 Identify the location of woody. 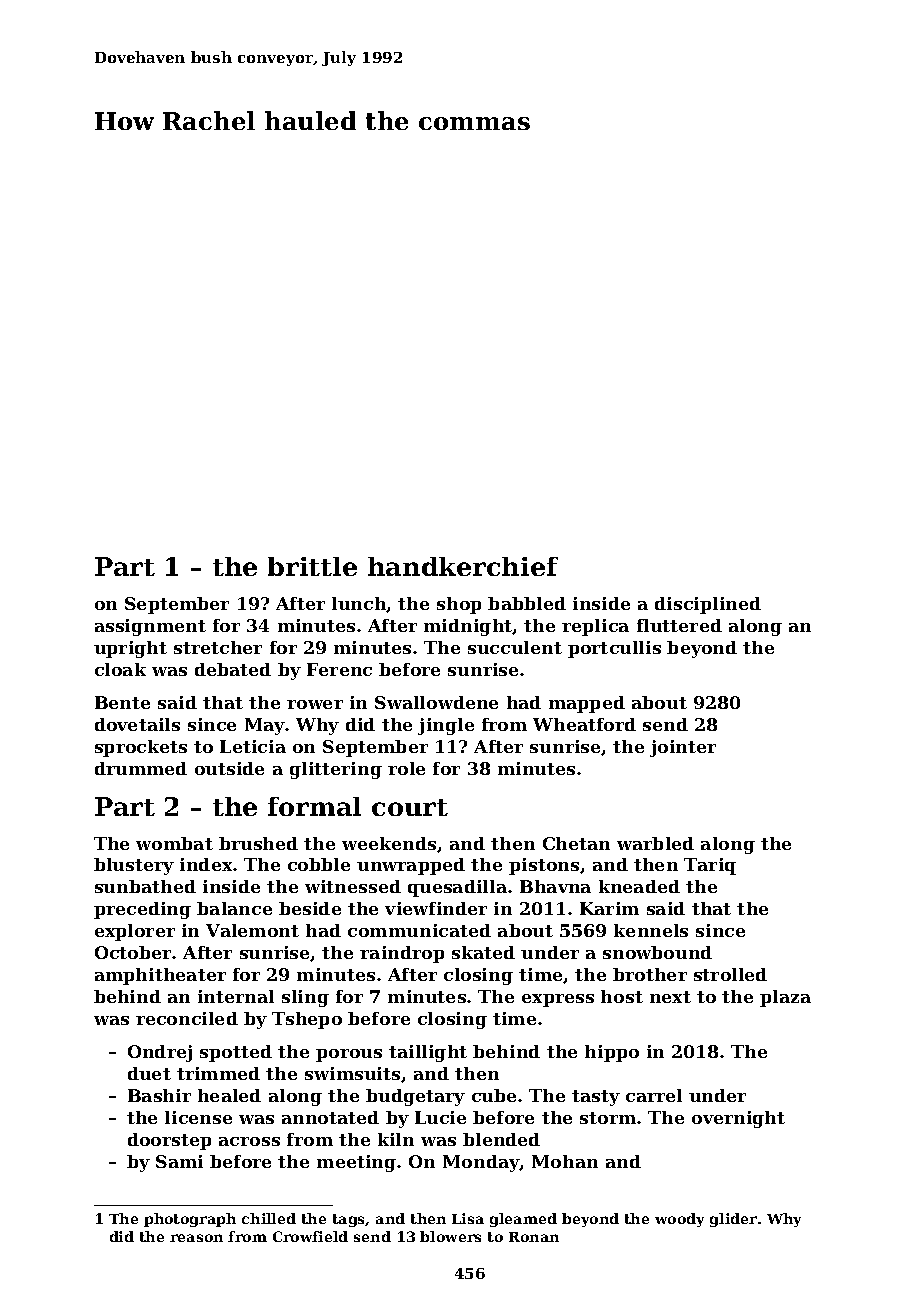
(679, 1220).
